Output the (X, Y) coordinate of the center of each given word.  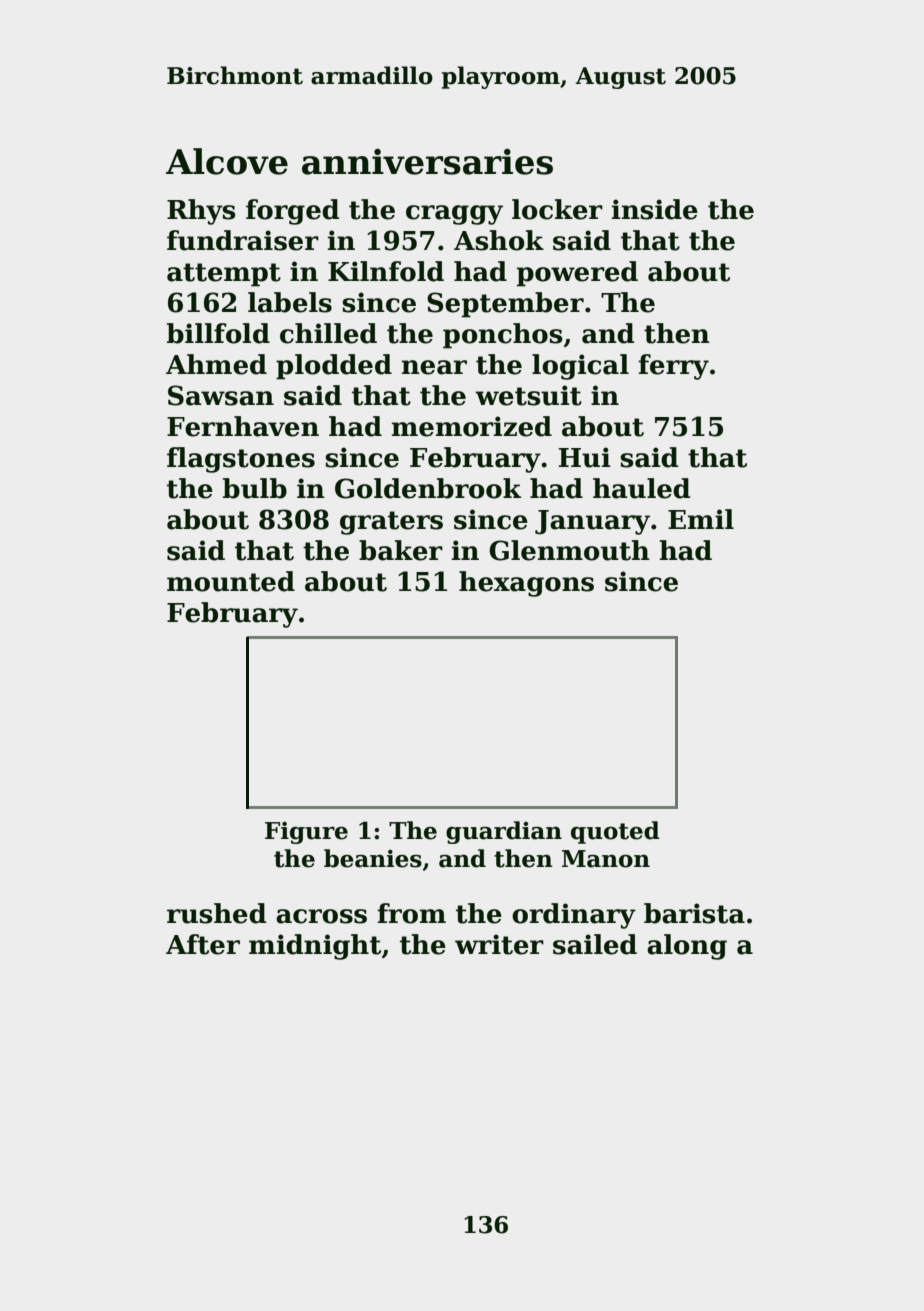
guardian (504, 832)
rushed (217, 913)
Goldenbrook (428, 488)
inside (655, 209)
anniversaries (427, 162)
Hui (585, 457)
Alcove (227, 161)
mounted (231, 581)
